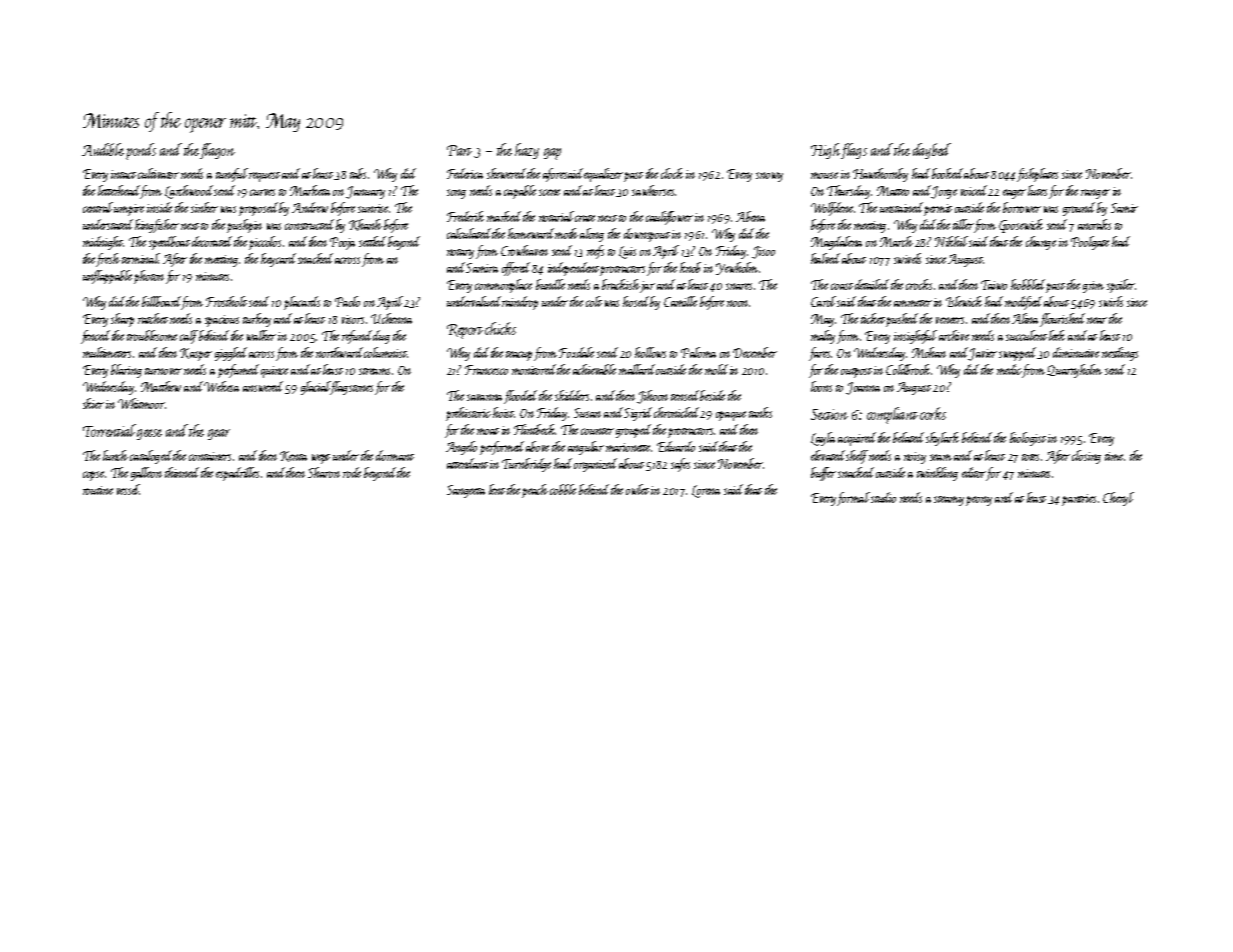 This page has width=1233, height=952. Describe the element at coordinates (1095, 194) in the page. I see `ranger` at that location.
